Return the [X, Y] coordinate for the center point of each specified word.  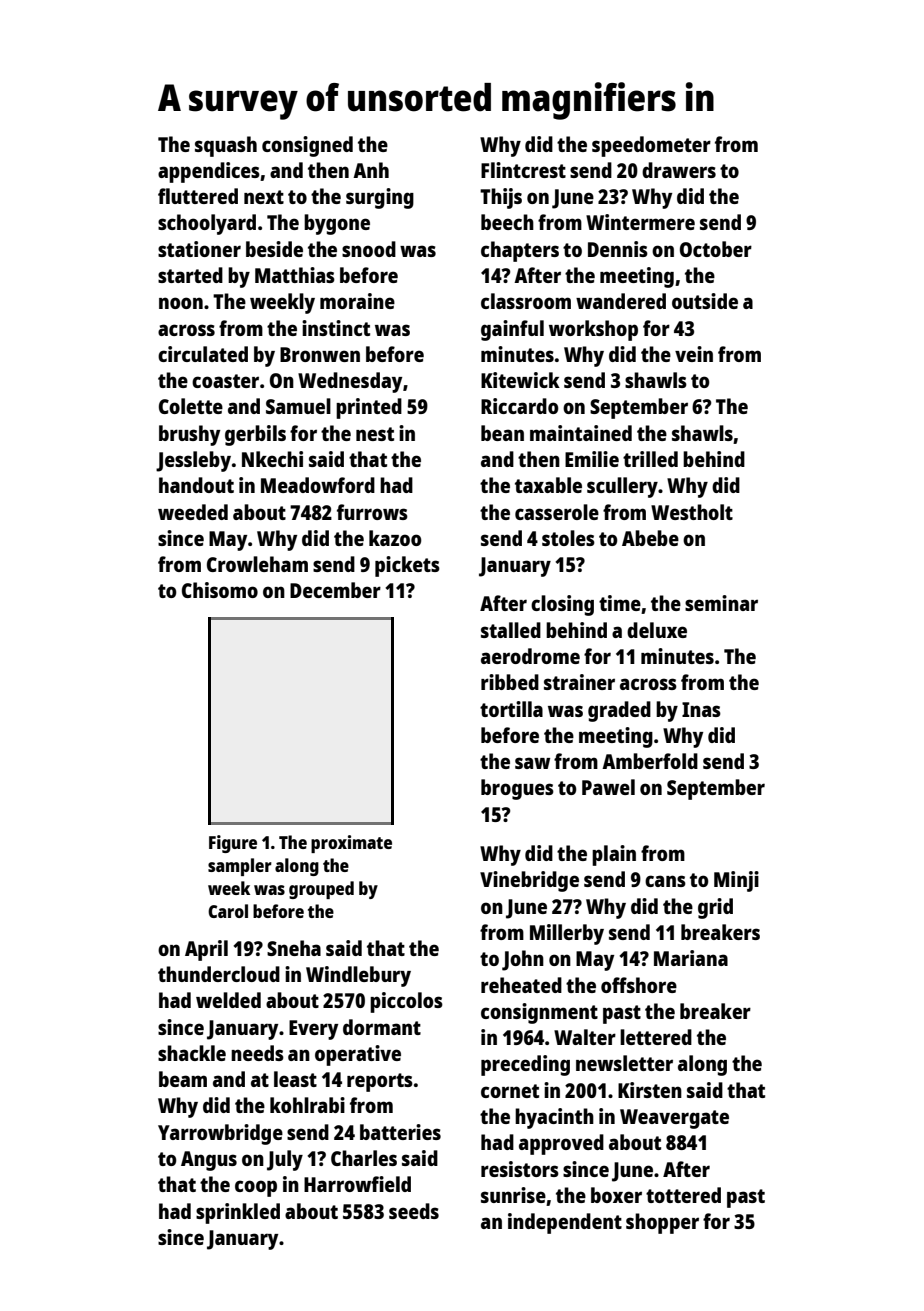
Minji [736, 881]
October [716, 249]
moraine [357, 301]
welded [228, 1000]
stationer [199, 249]
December [335, 590]
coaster [225, 381]
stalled [511, 630]
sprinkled [238, 1213]
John [523, 960]
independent [565, 1223]
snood [369, 249]
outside [705, 301]
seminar [721, 603]
